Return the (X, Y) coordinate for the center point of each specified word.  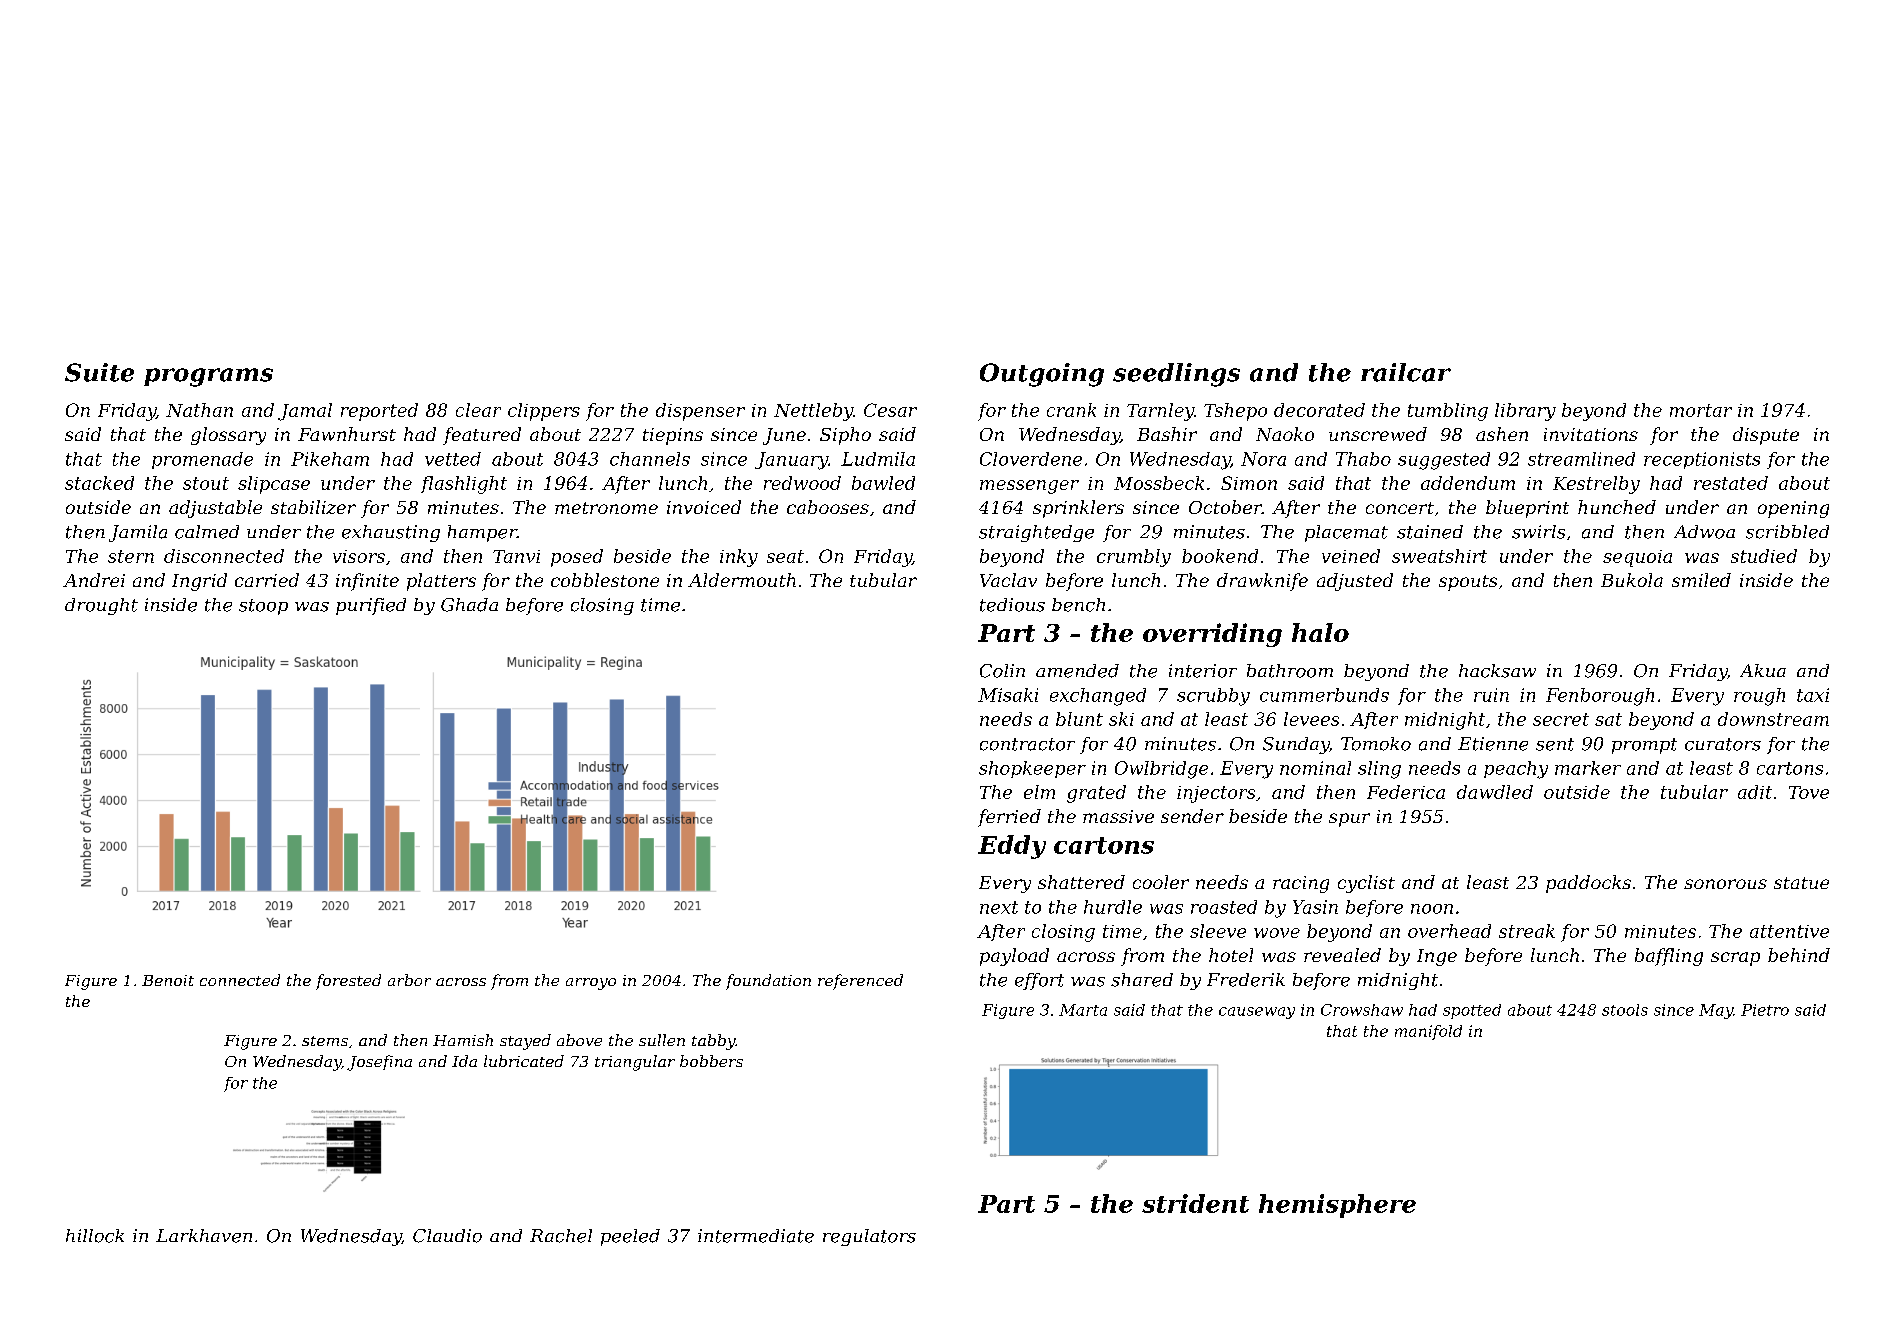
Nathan (199, 410)
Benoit (168, 980)
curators (1723, 744)
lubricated (524, 1061)
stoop (263, 607)
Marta (1083, 1010)
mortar (1701, 410)
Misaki (1008, 695)
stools (1625, 1010)
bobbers (711, 1061)
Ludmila (878, 459)
